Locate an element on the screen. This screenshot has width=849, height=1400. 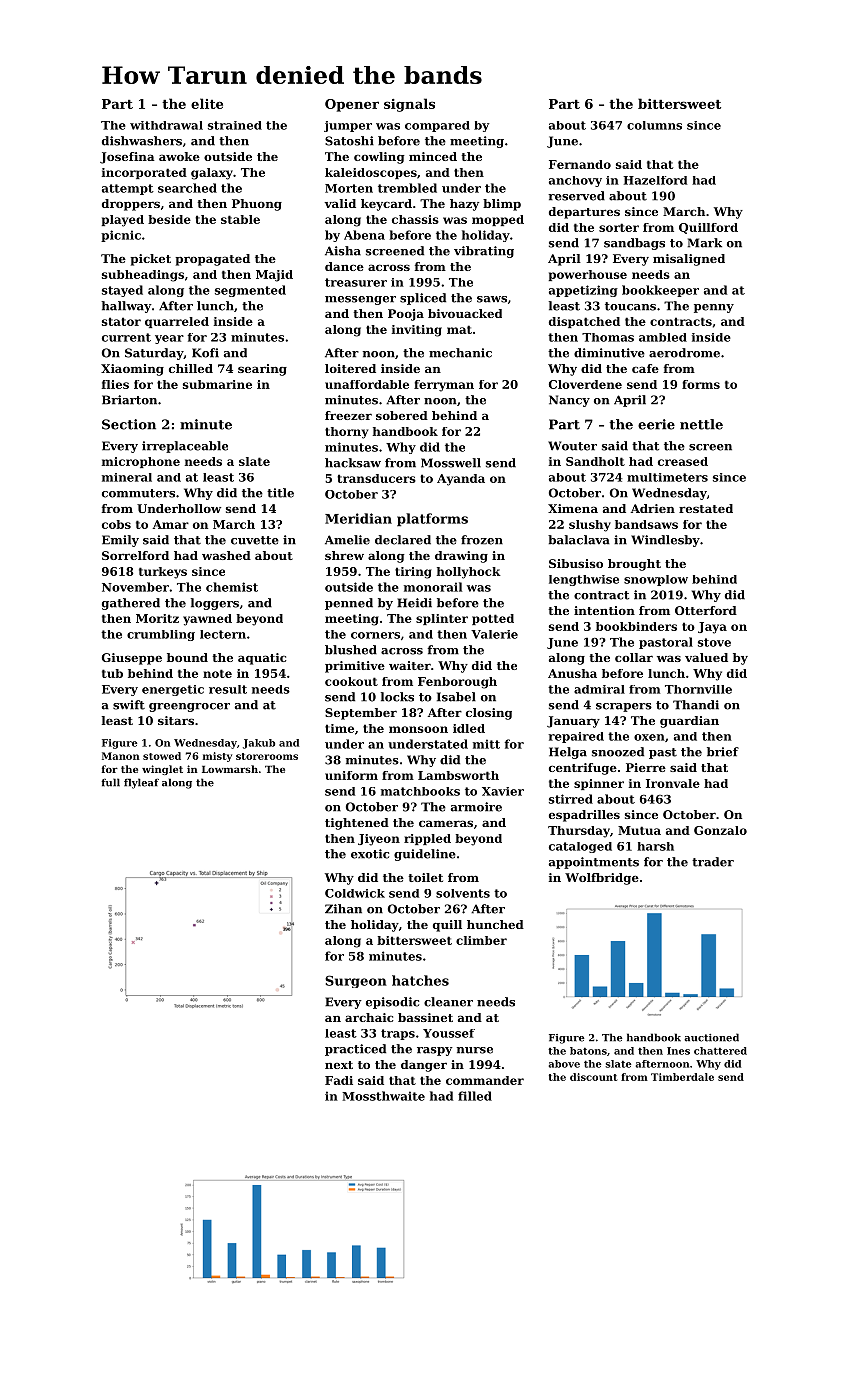
stable is located at coordinates (240, 219).
